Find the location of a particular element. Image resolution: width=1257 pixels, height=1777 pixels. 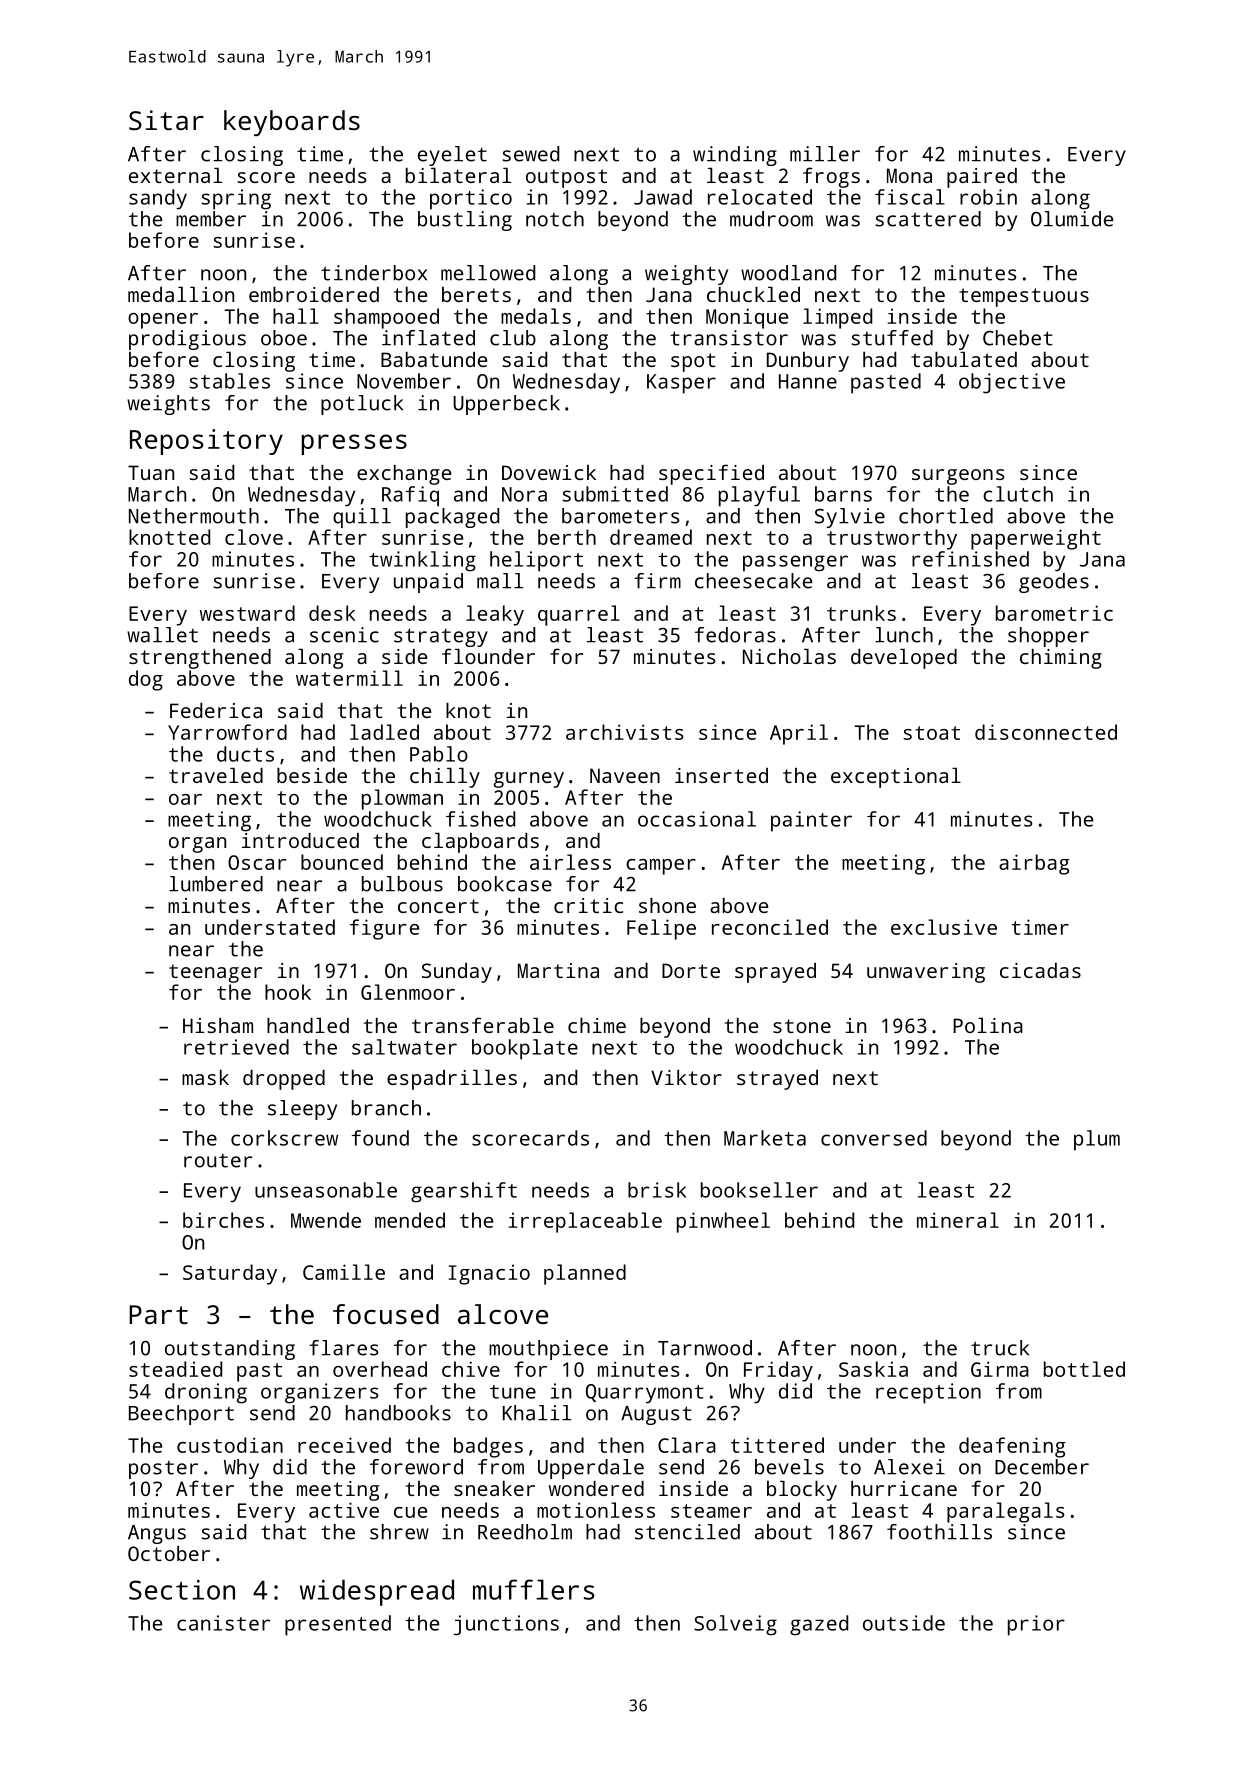

airless is located at coordinates (570, 862).
